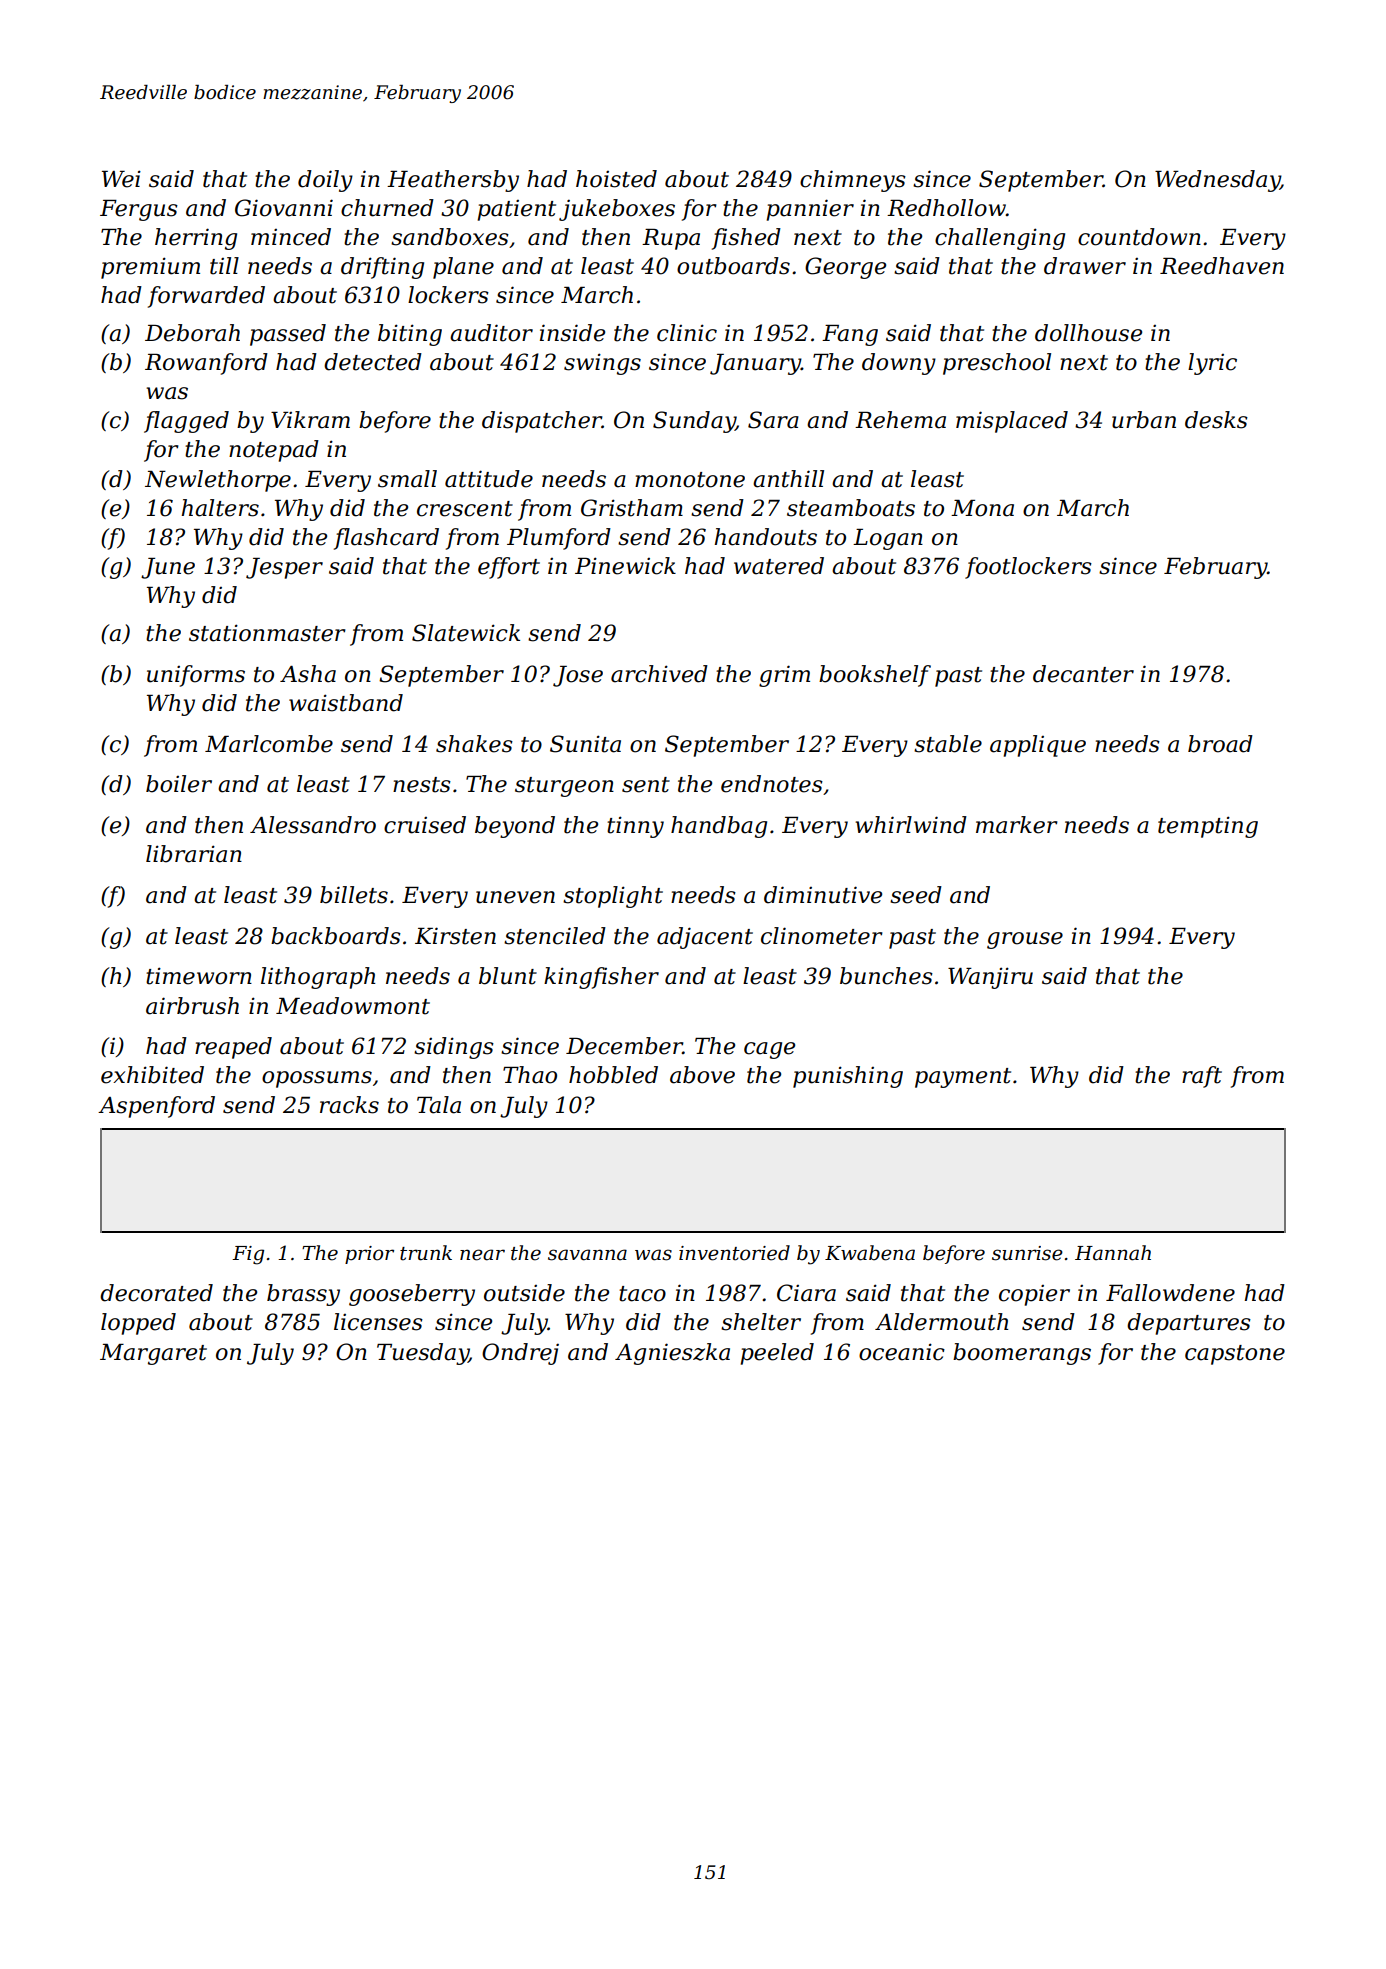 This document has width=1386, height=1969. What do you see at coordinates (524, 1293) in the document?
I see `outside` at bounding box center [524, 1293].
